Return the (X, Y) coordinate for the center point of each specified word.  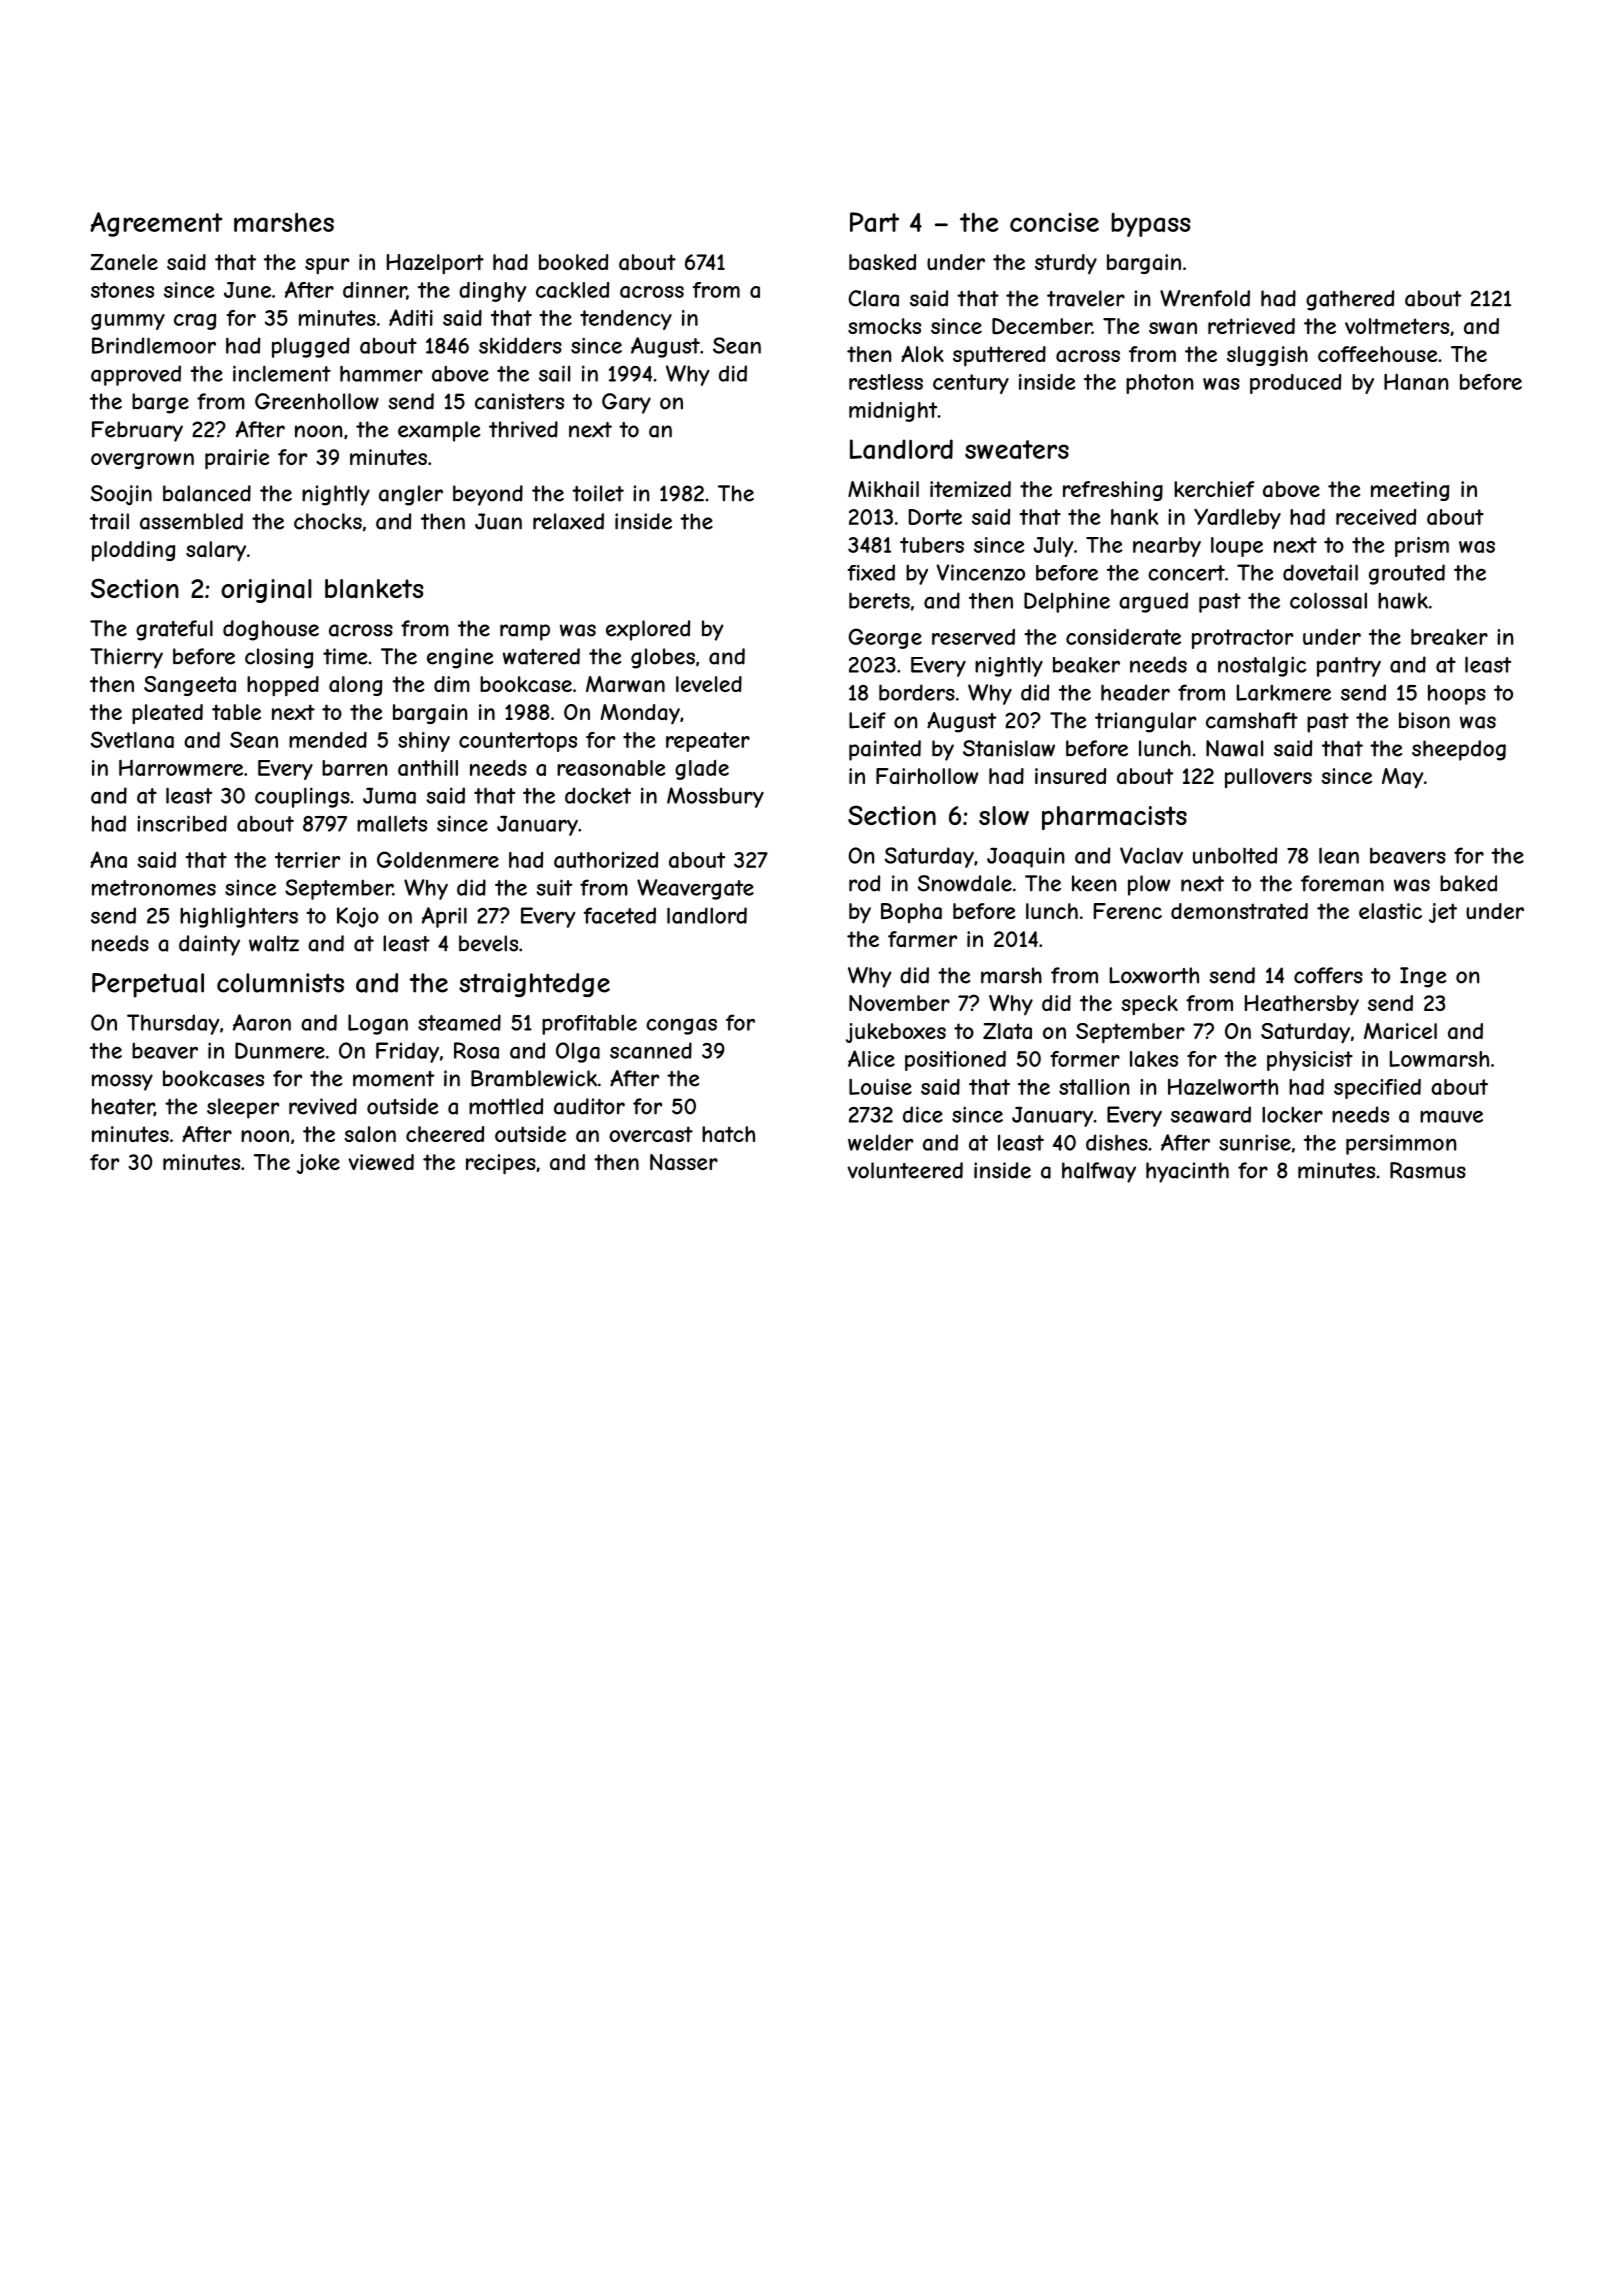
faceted (620, 915)
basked (882, 262)
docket (598, 795)
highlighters (239, 917)
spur (327, 266)
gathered (1350, 300)
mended (328, 740)
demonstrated (1239, 911)
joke (318, 1164)
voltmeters (1397, 326)
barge (160, 403)
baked (1468, 883)
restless (886, 382)
